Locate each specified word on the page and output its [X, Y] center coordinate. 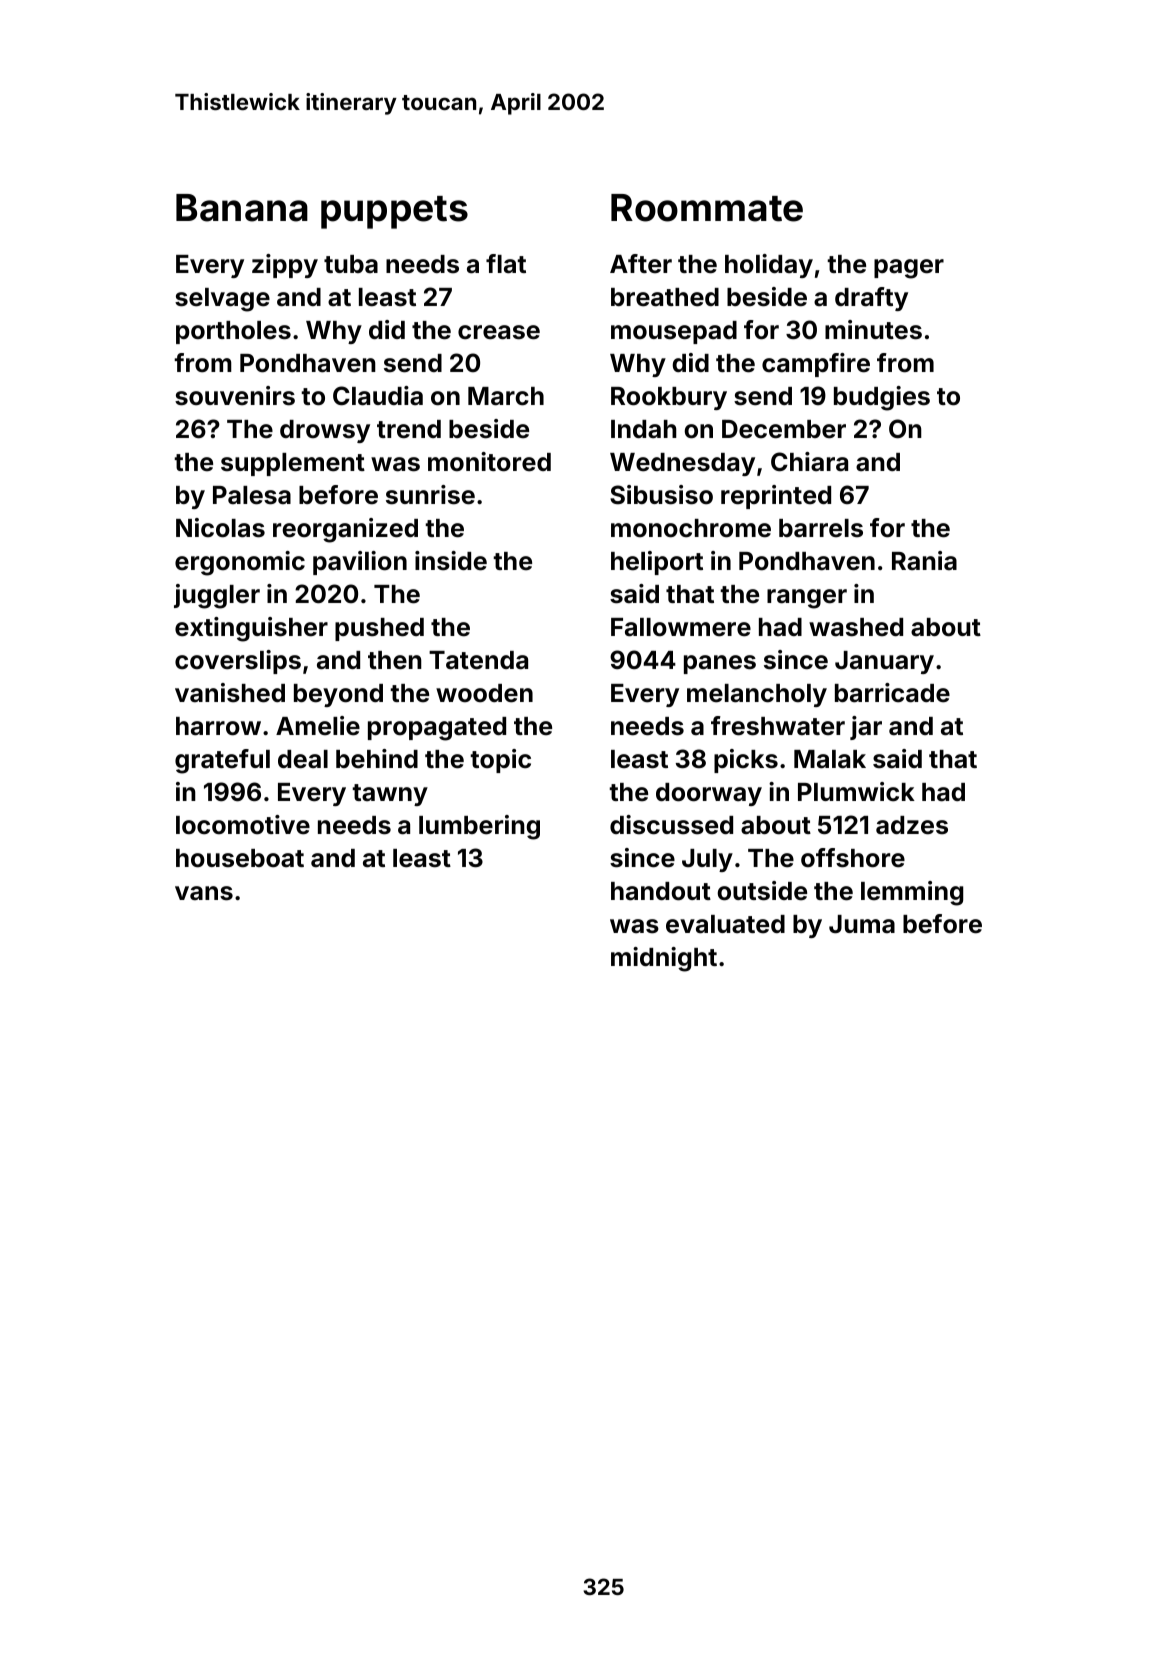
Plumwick [856, 792]
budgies [882, 398]
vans [204, 893]
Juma [862, 924]
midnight [664, 959]
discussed [671, 825]
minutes [873, 330]
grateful [222, 761]
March [506, 396]
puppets [394, 212]
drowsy [325, 431]
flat [506, 264]
